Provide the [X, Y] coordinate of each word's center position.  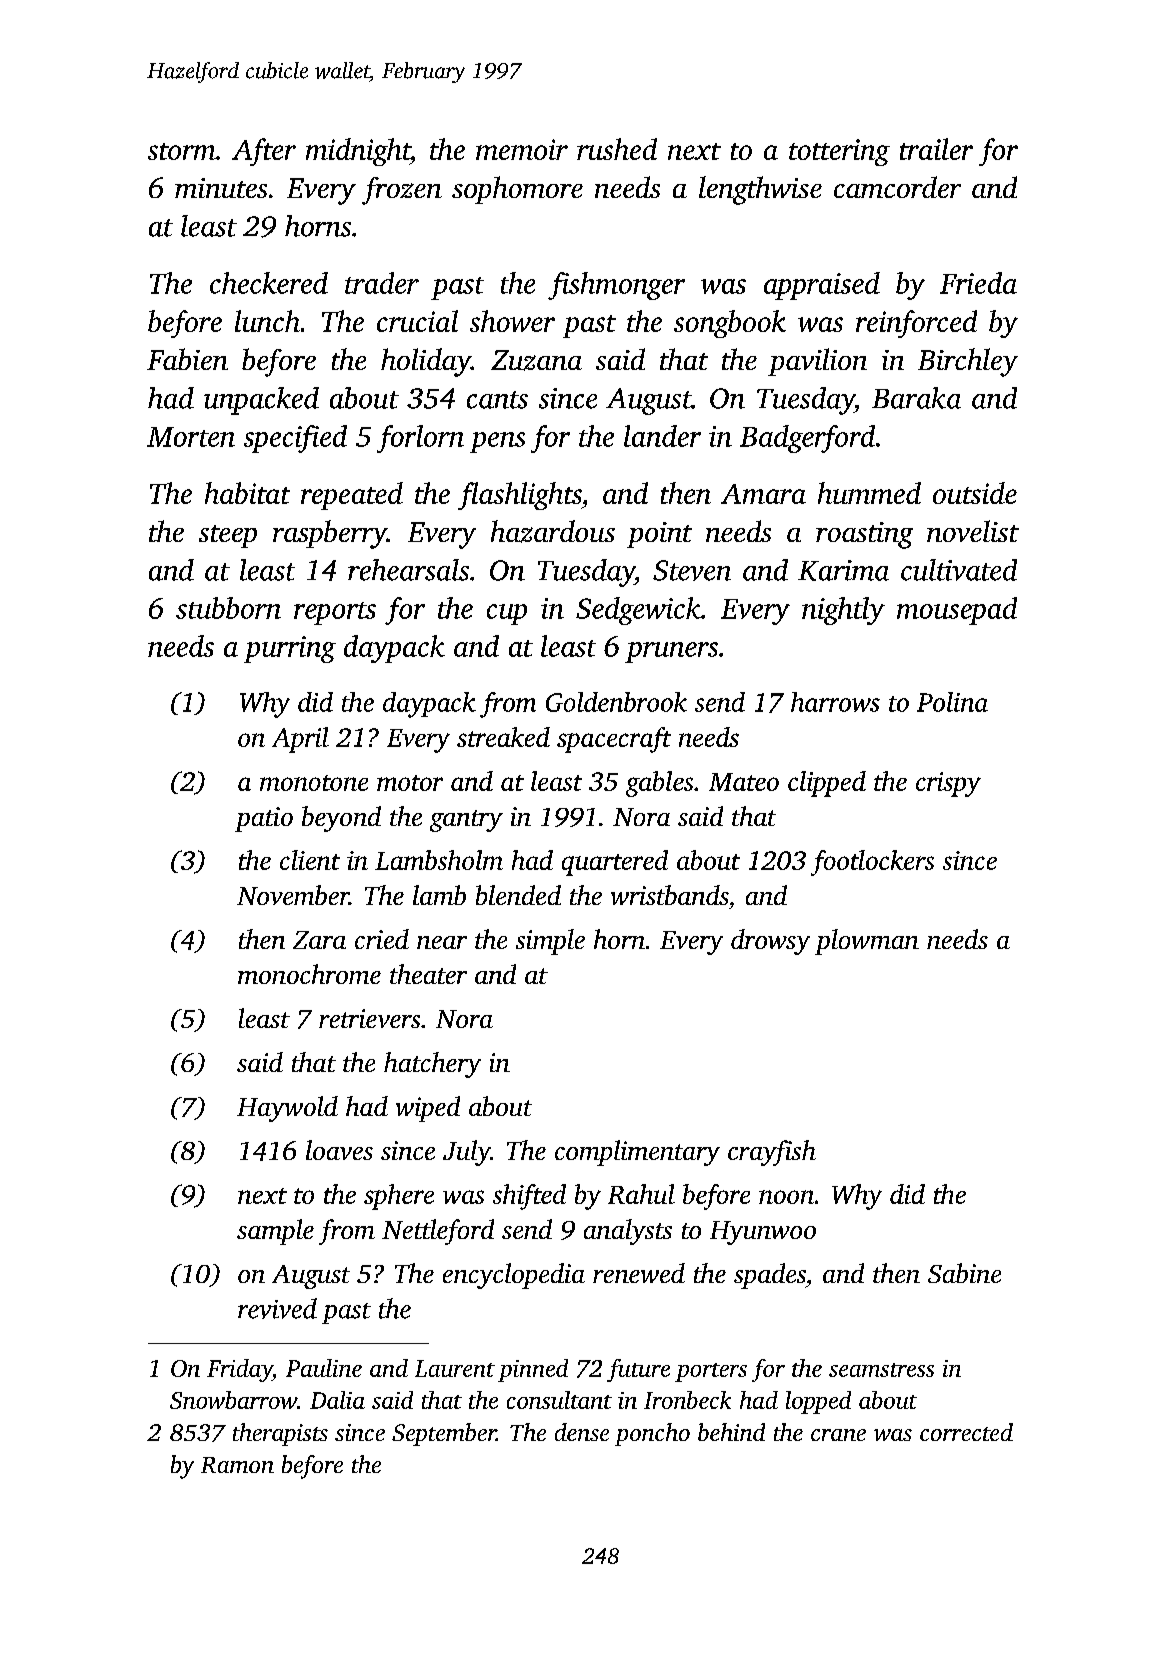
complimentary [637, 1153]
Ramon [237, 1465]
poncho [652, 1434]
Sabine [964, 1273]
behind [731, 1432]
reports [335, 613]
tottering [839, 152]
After [264, 152]
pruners [671, 652]
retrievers [369, 1018]
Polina [952, 702]
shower [512, 321]
